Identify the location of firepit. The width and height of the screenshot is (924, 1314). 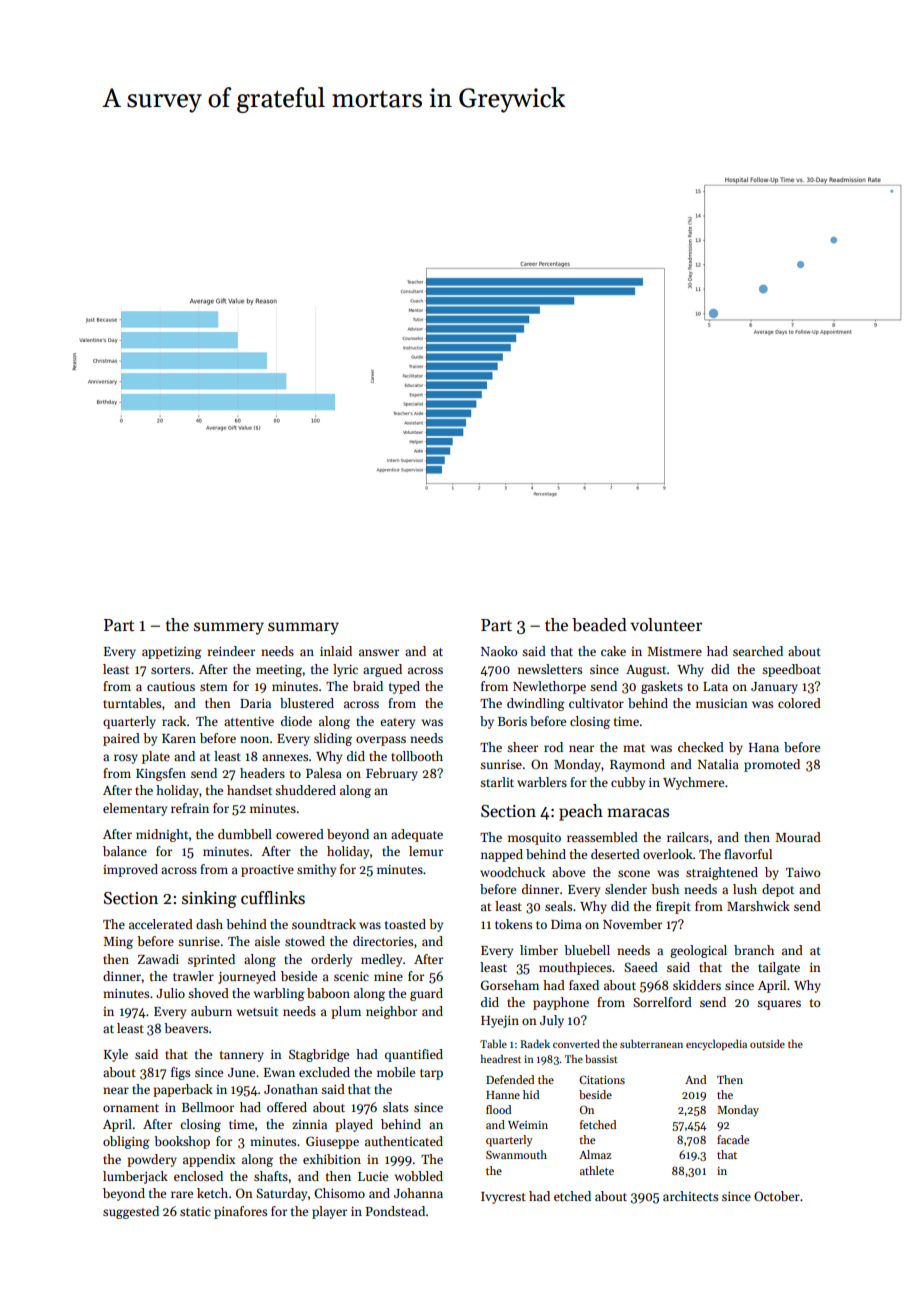
(673, 907).
